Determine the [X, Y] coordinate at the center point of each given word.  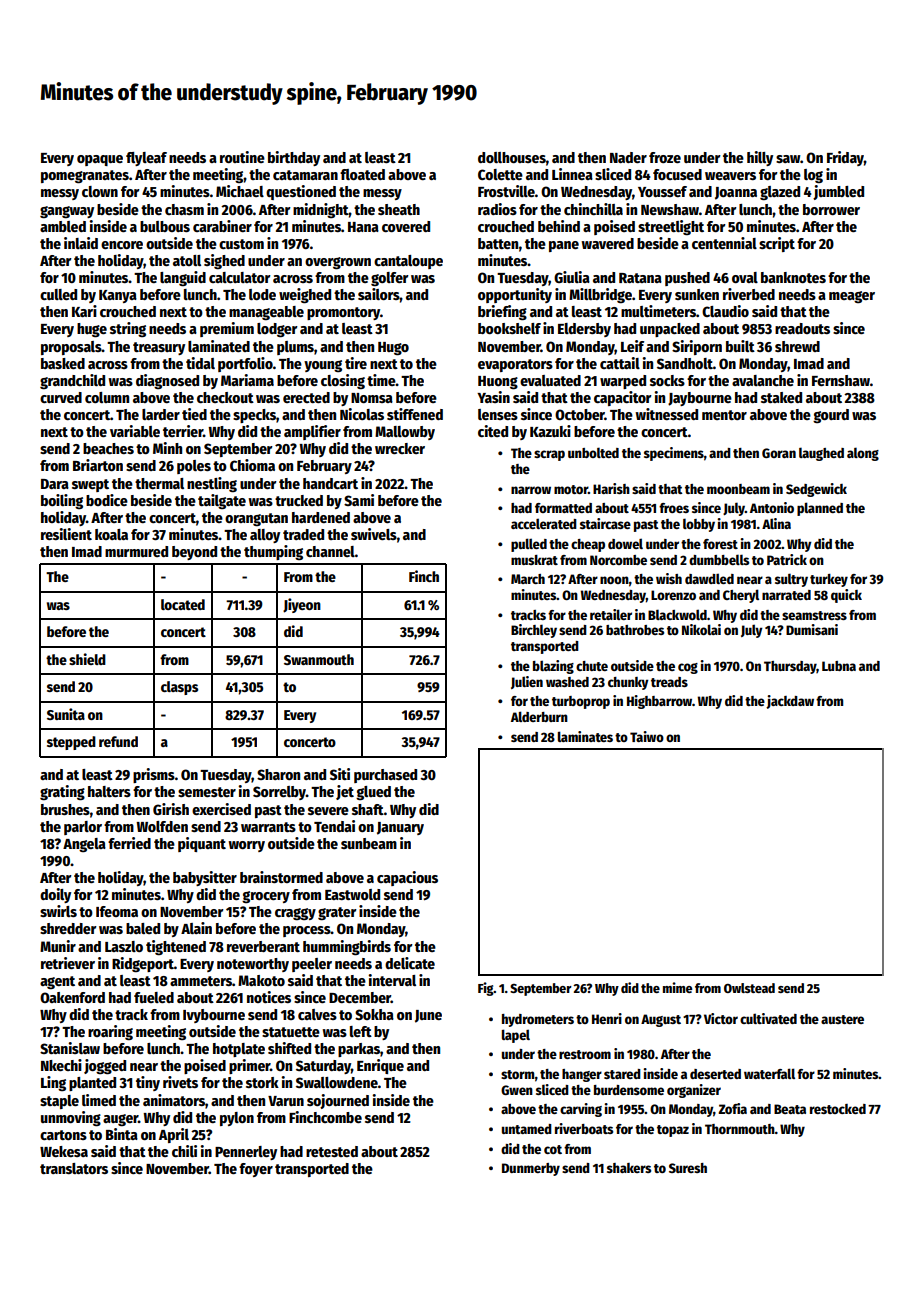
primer [249, 1066]
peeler [312, 965]
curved [61, 397]
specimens [674, 454]
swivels [374, 534]
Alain [196, 928]
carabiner [222, 226]
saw [788, 159]
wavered [607, 243]
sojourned [338, 1101]
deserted [715, 1074]
